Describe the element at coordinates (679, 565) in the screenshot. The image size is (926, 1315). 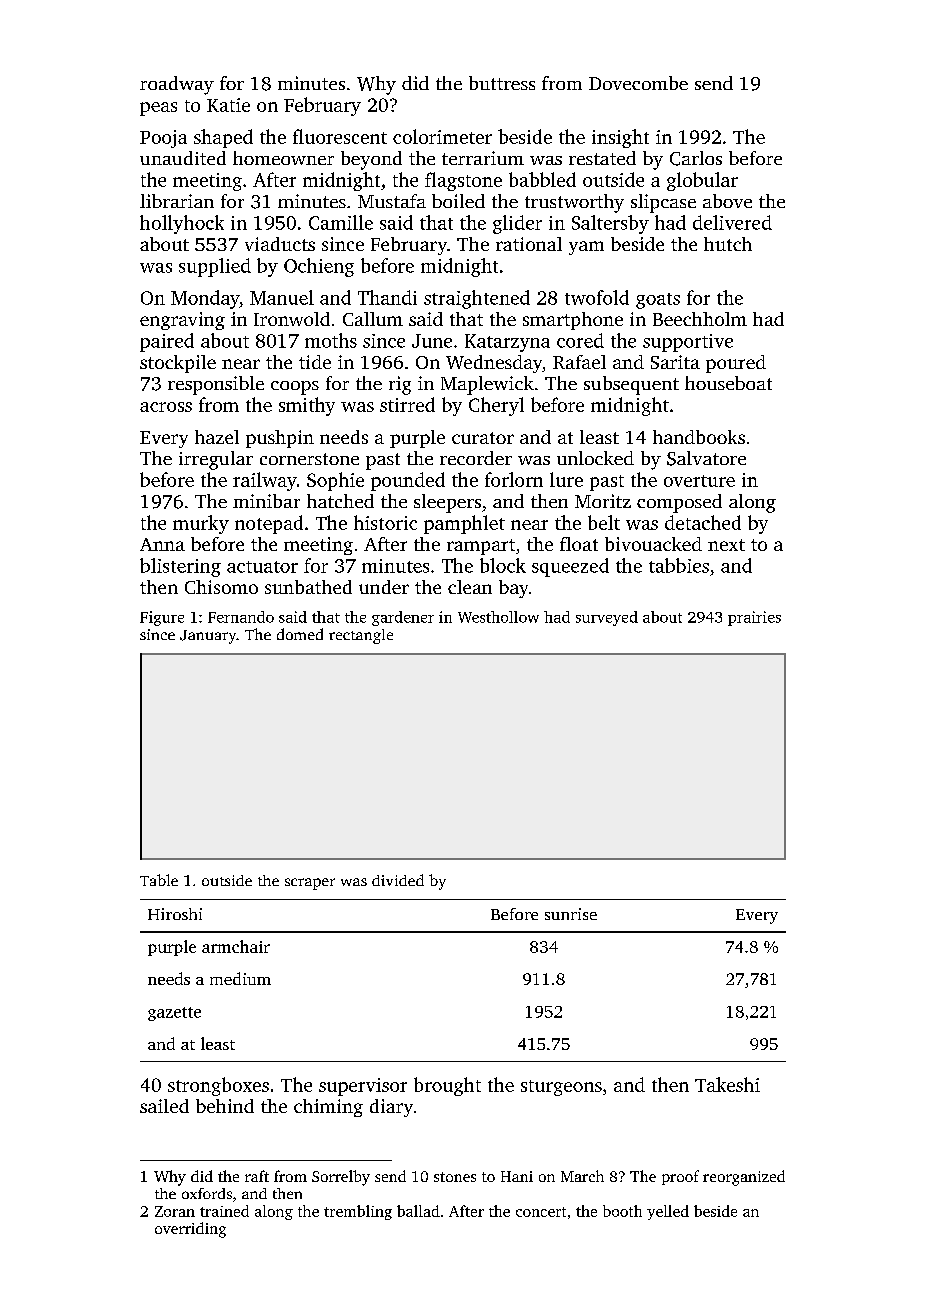
I see `tabbies` at that location.
